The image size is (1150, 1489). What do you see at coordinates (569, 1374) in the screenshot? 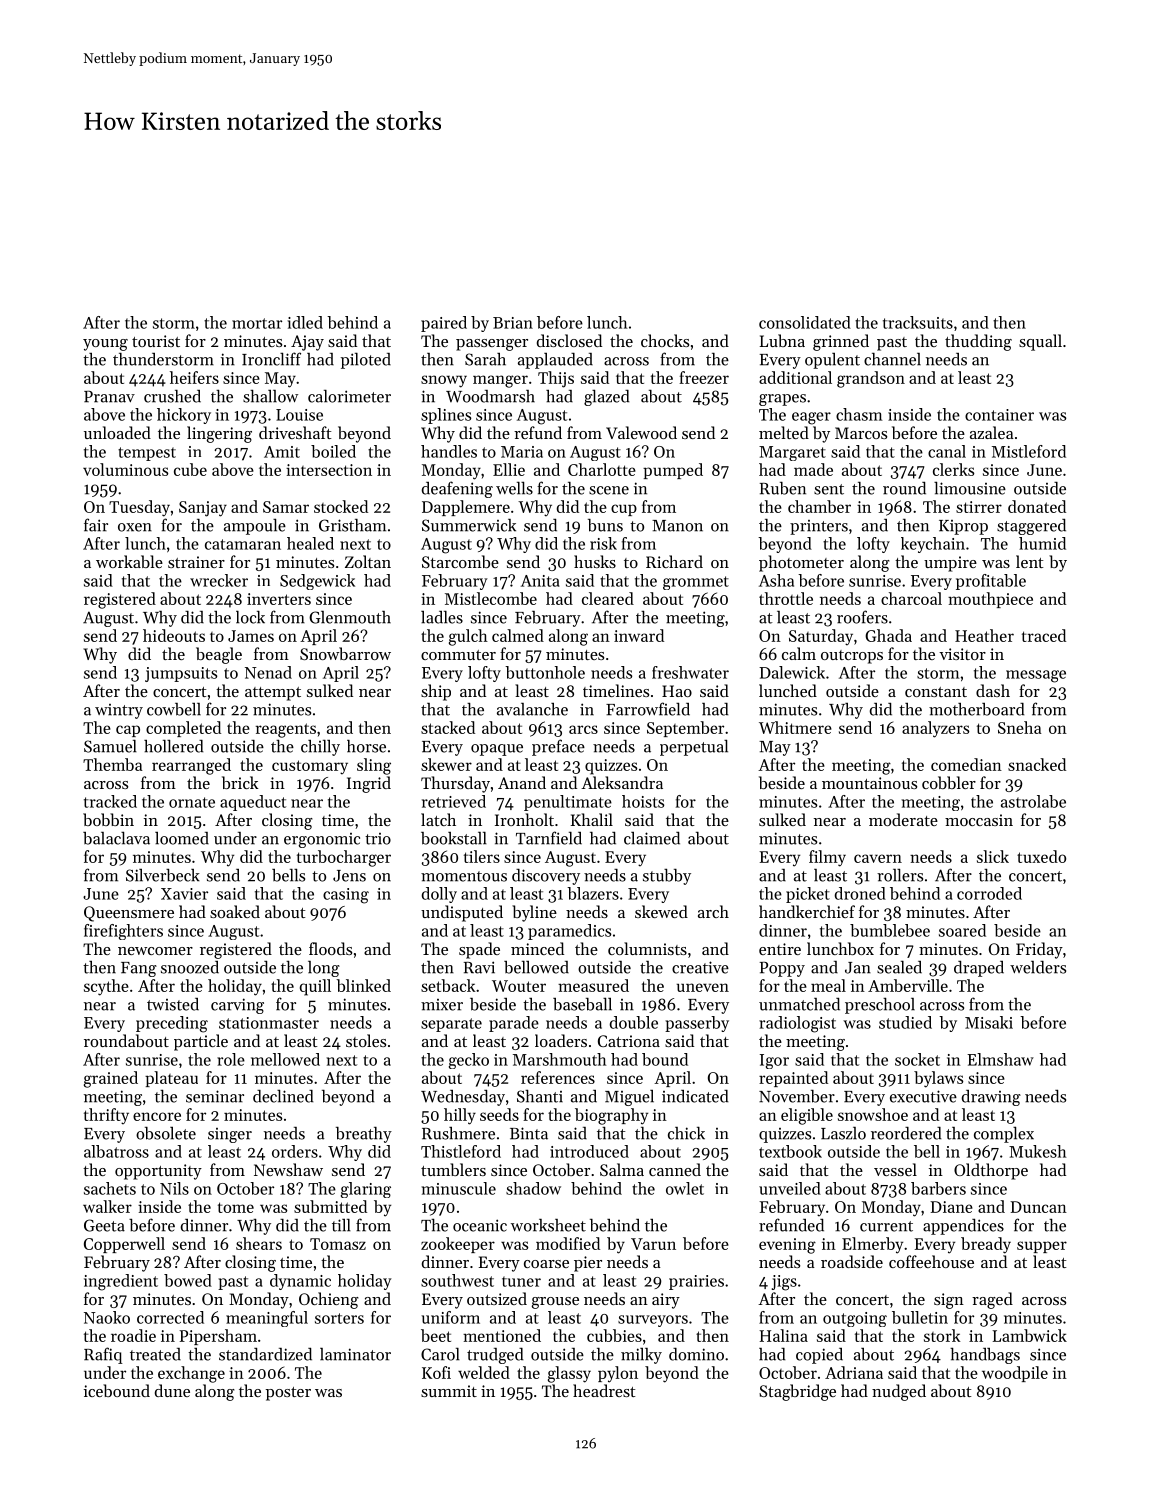
I see `glassy` at bounding box center [569, 1374].
